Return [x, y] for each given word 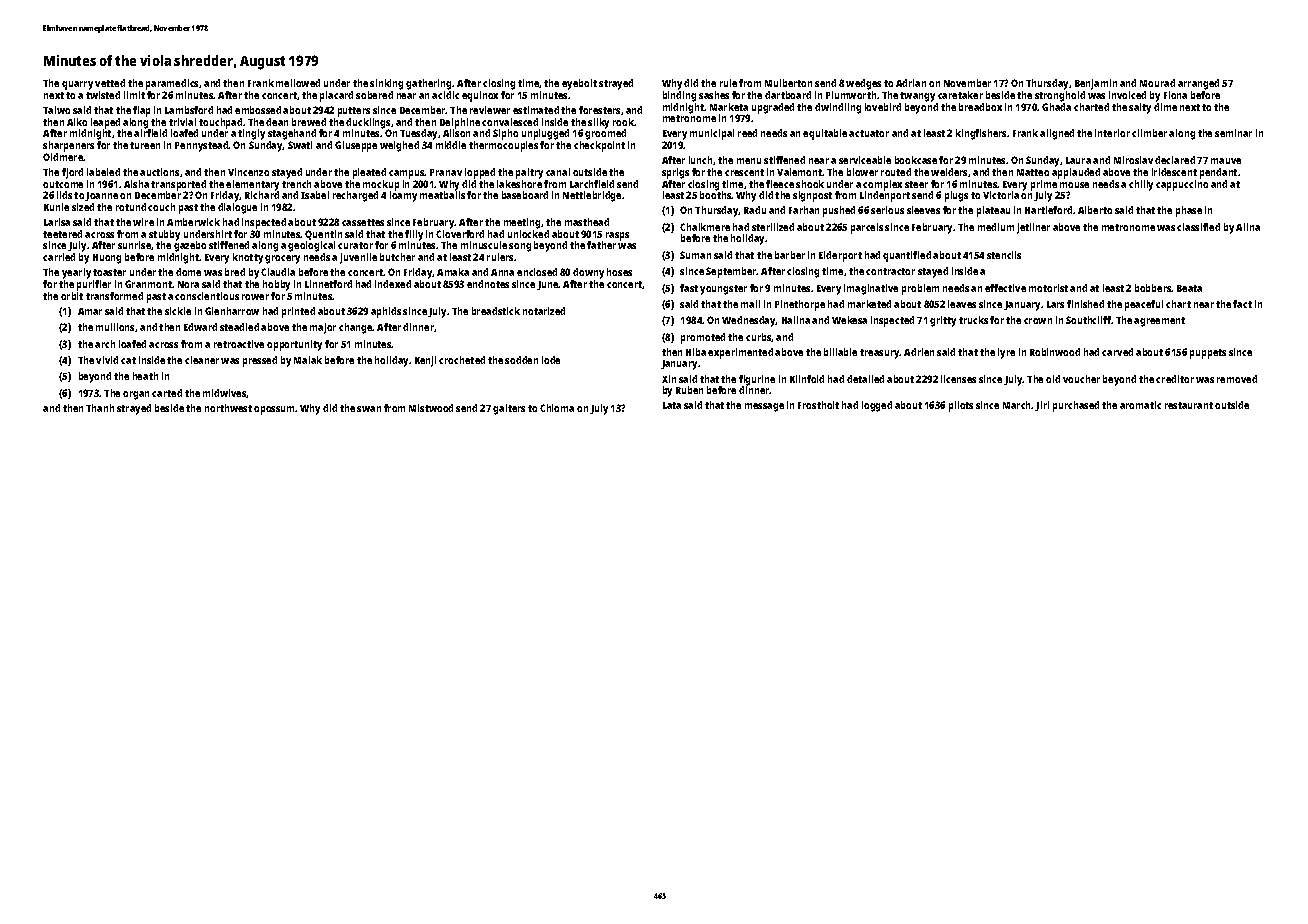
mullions [115, 327]
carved [1117, 352]
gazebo [190, 246]
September [731, 272]
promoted [703, 338]
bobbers [1153, 288]
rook [623, 122]
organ [136, 395]
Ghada [1056, 107]
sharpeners [68, 146]
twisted [103, 95]
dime [1165, 107]
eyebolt [579, 84]
